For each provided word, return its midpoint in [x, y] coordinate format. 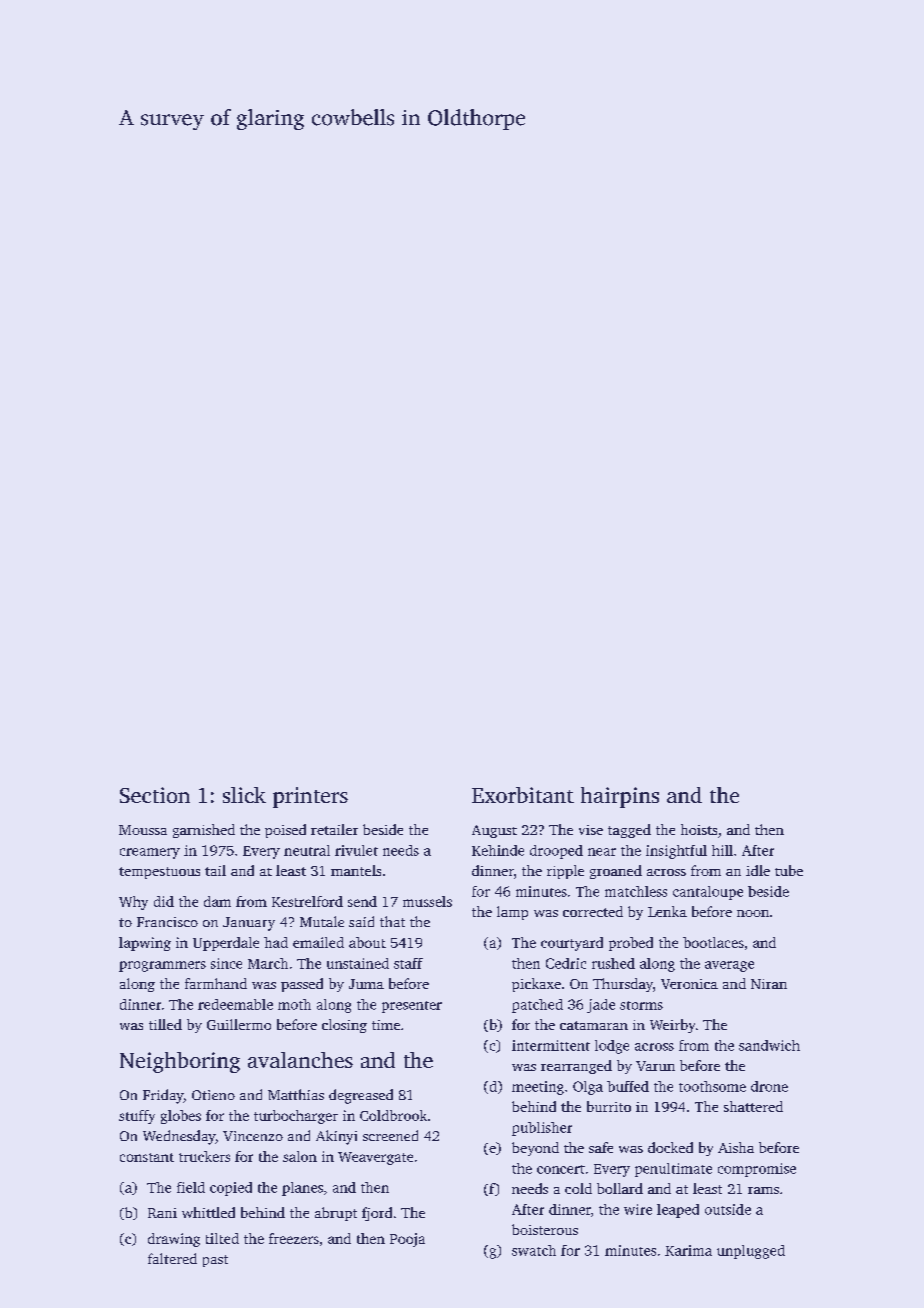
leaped [678, 1211]
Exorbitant [523, 795]
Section [155, 795]
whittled [208, 1212]
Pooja [407, 1240]
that [392, 921]
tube [789, 870]
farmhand [216, 983]
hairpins [620, 797]
